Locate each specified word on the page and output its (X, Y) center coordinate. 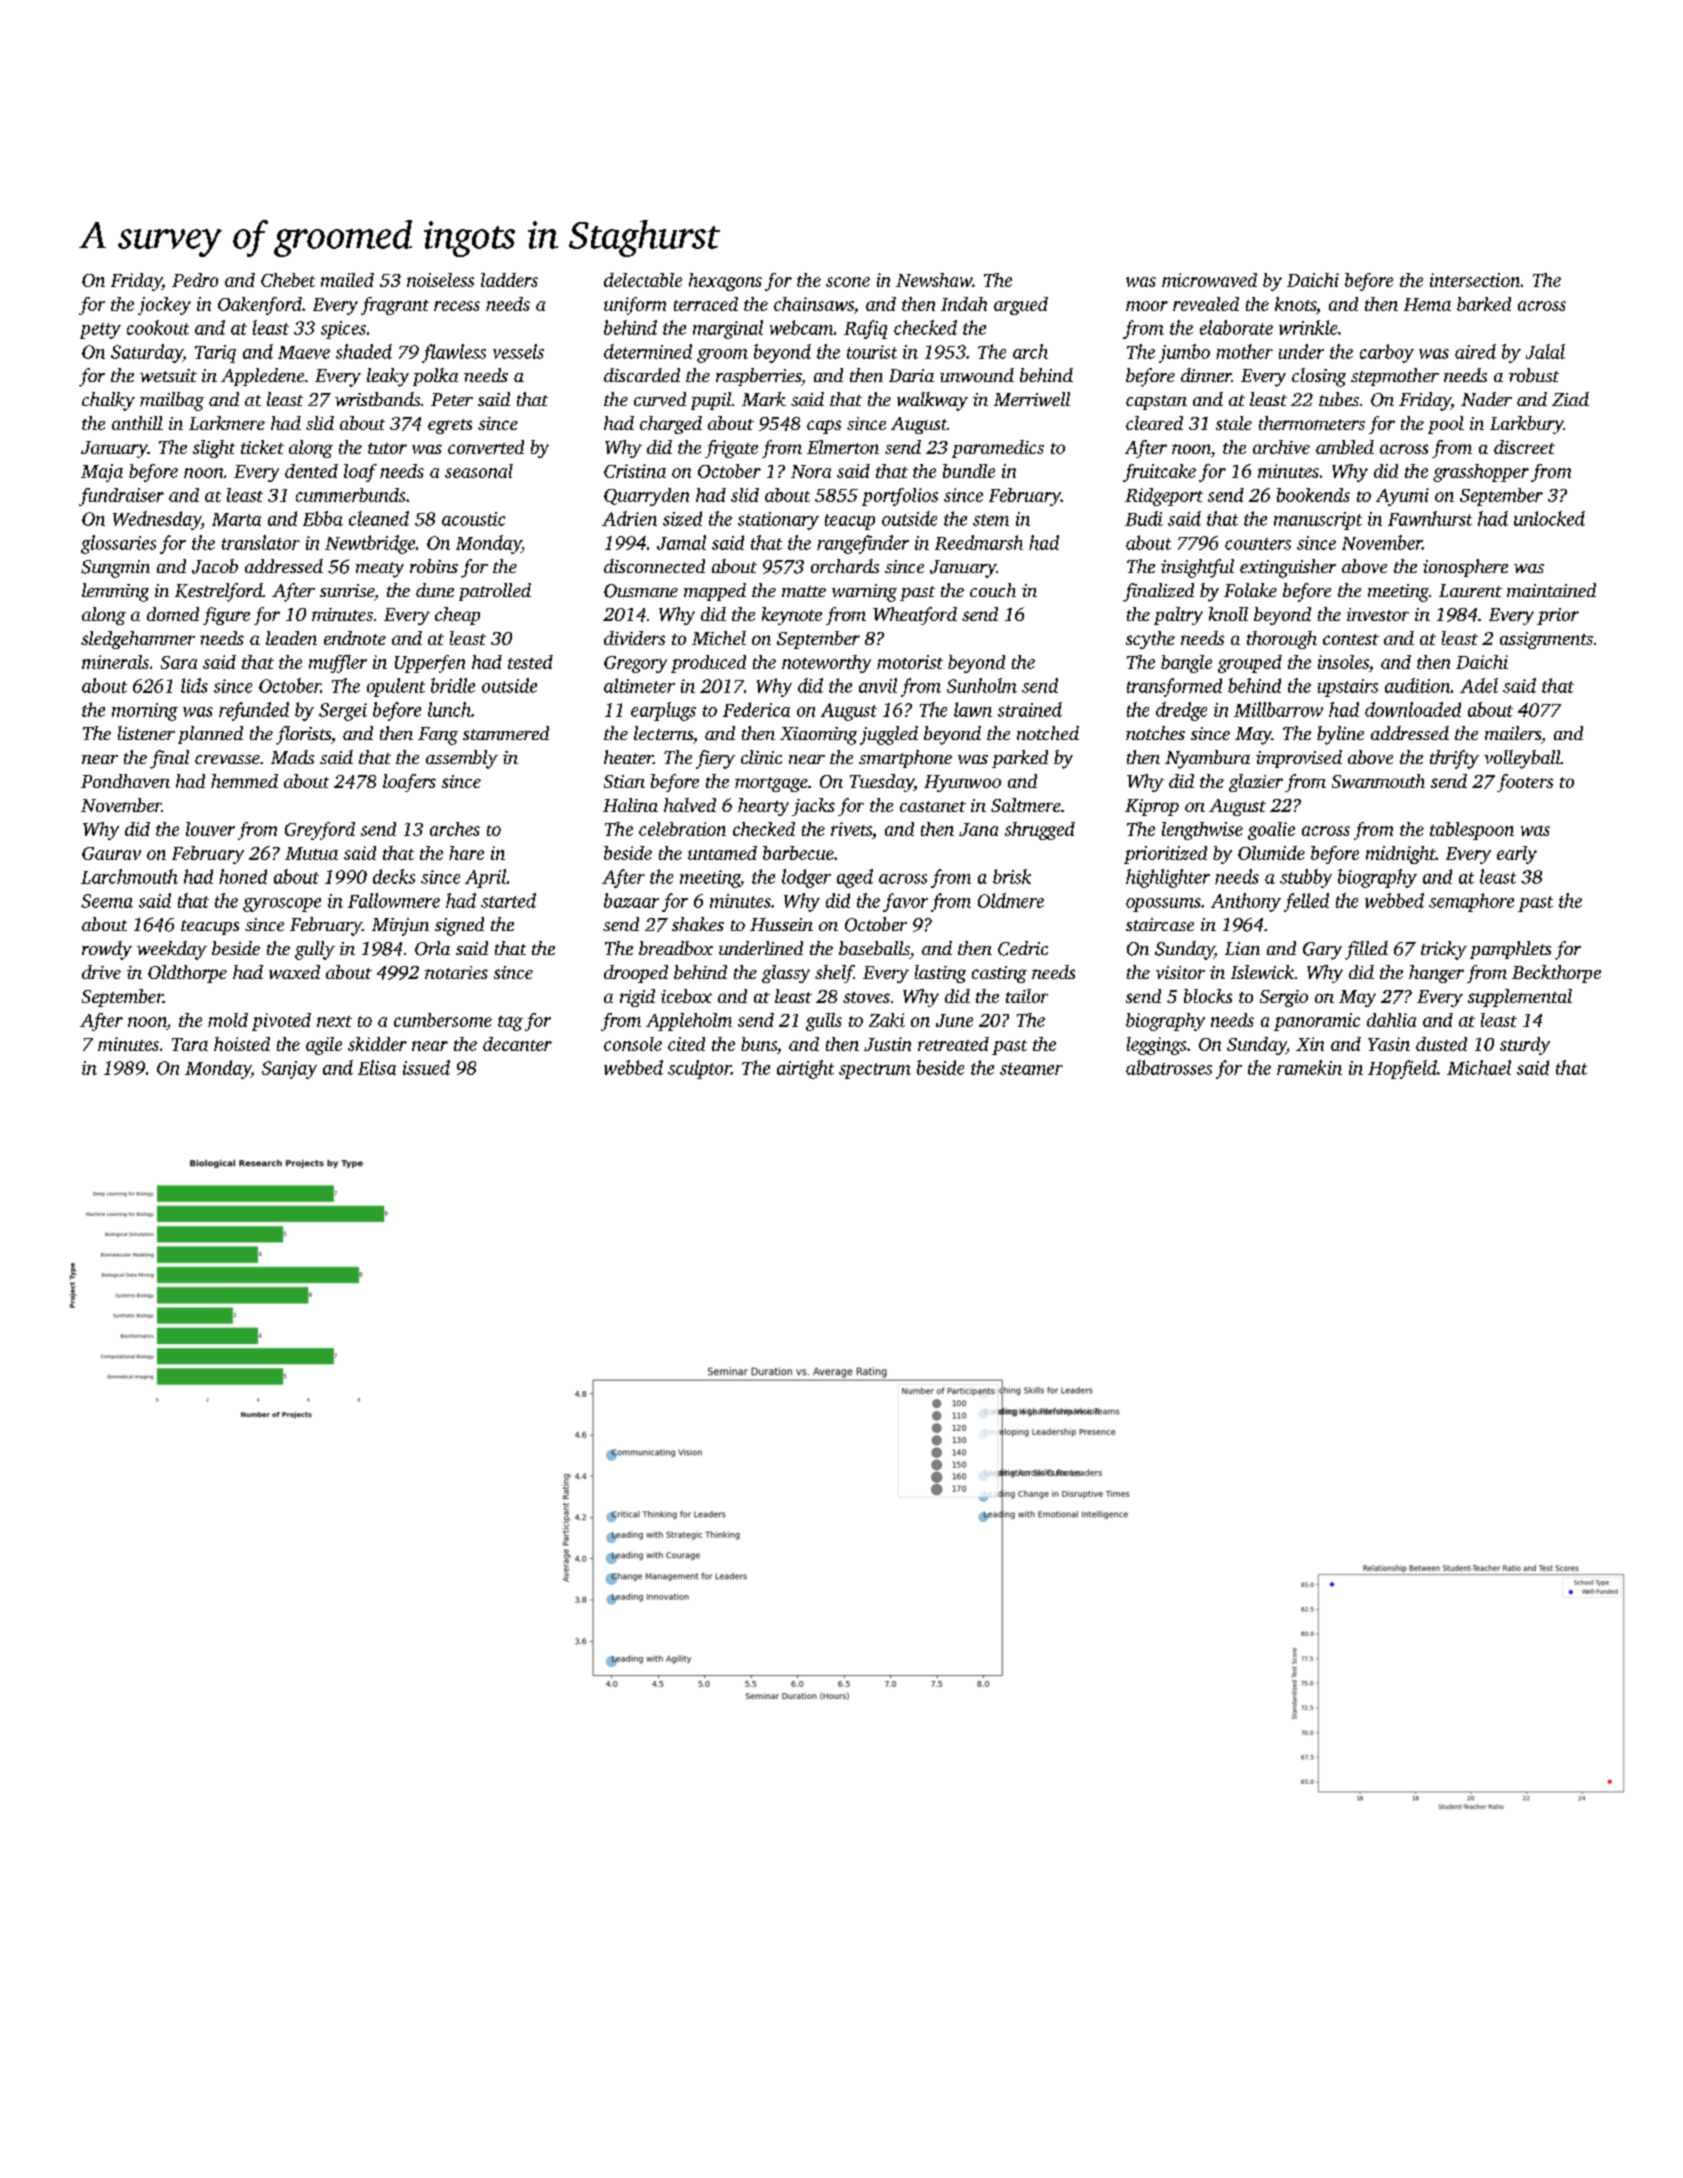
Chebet (288, 280)
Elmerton (843, 447)
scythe (1150, 640)
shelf (834, 974)
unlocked (1549, 518)
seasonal (479, 471)
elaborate (1236, 327)
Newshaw (934, 280)
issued (426, 1067)
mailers (1513, 733)
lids (194, 685)
